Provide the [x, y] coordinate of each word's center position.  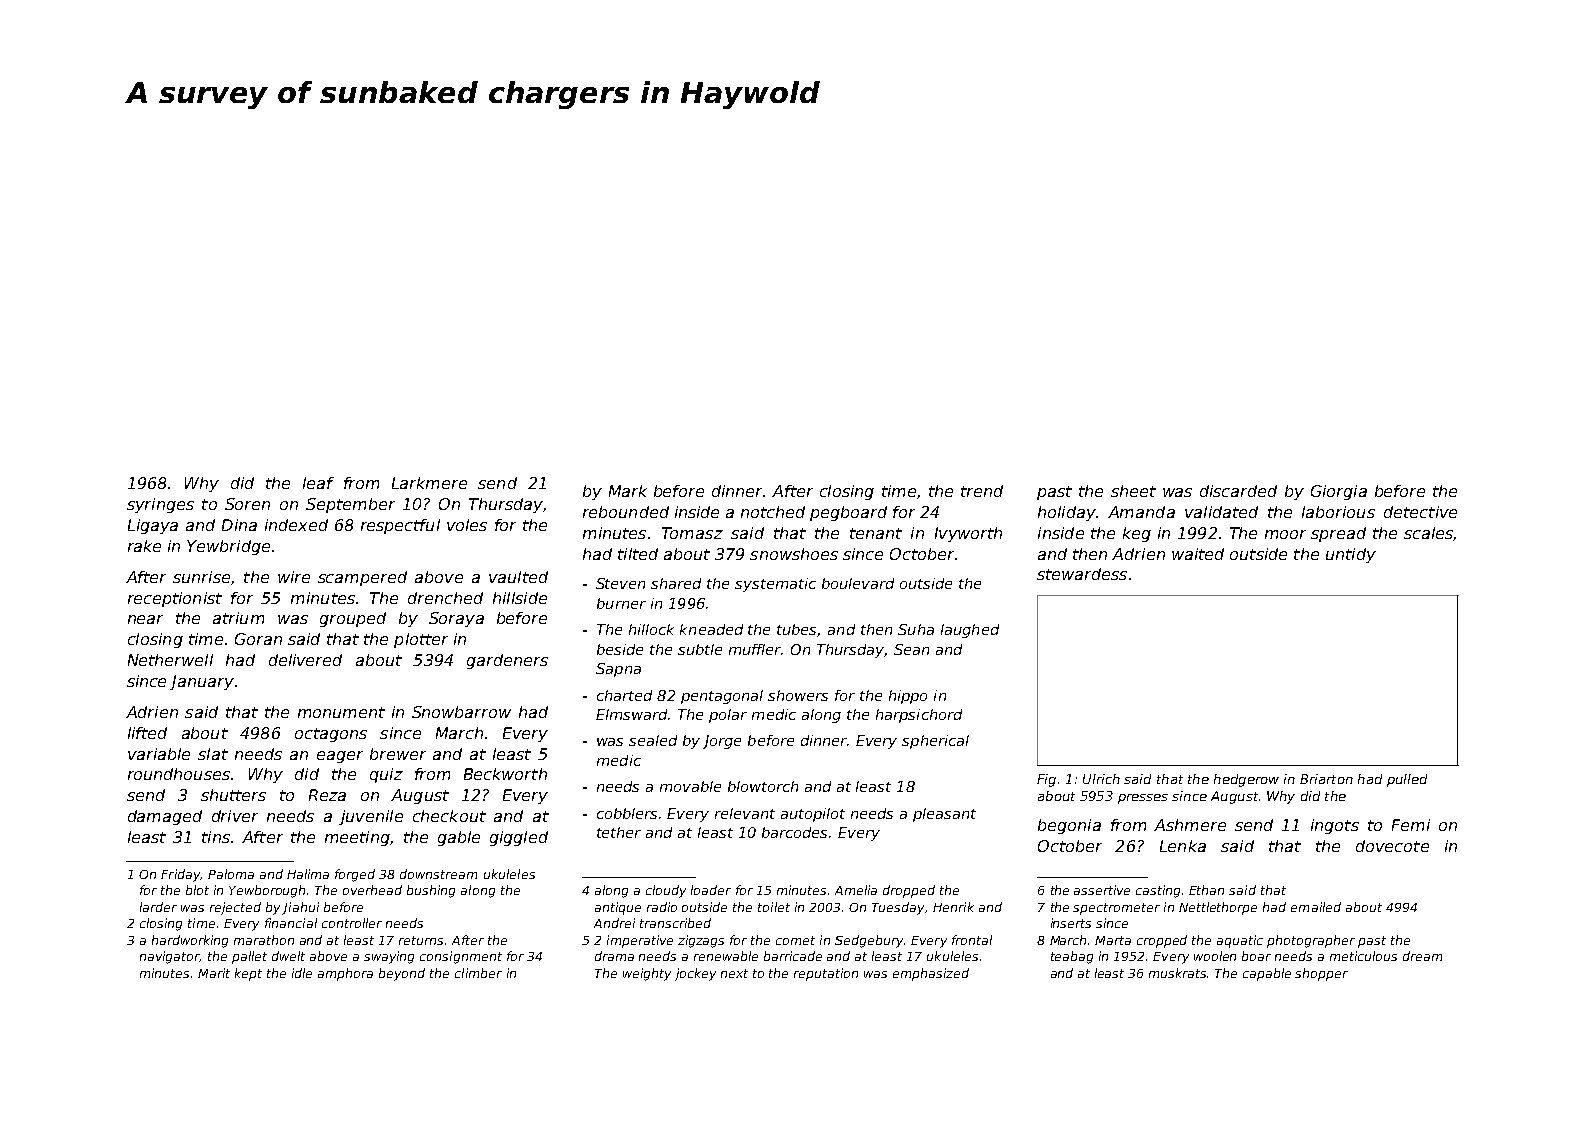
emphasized [931, 974]
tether [619, 832]
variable [159, 754]
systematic [775, 585]
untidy [1351, 555]
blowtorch [763, 786]
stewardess [1082, 574]
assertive [1102, 890]
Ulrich [1101, 779]
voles [467, 525]
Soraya [456, 619]
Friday [180, 875]
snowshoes [794, 554]
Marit [214, 973]
